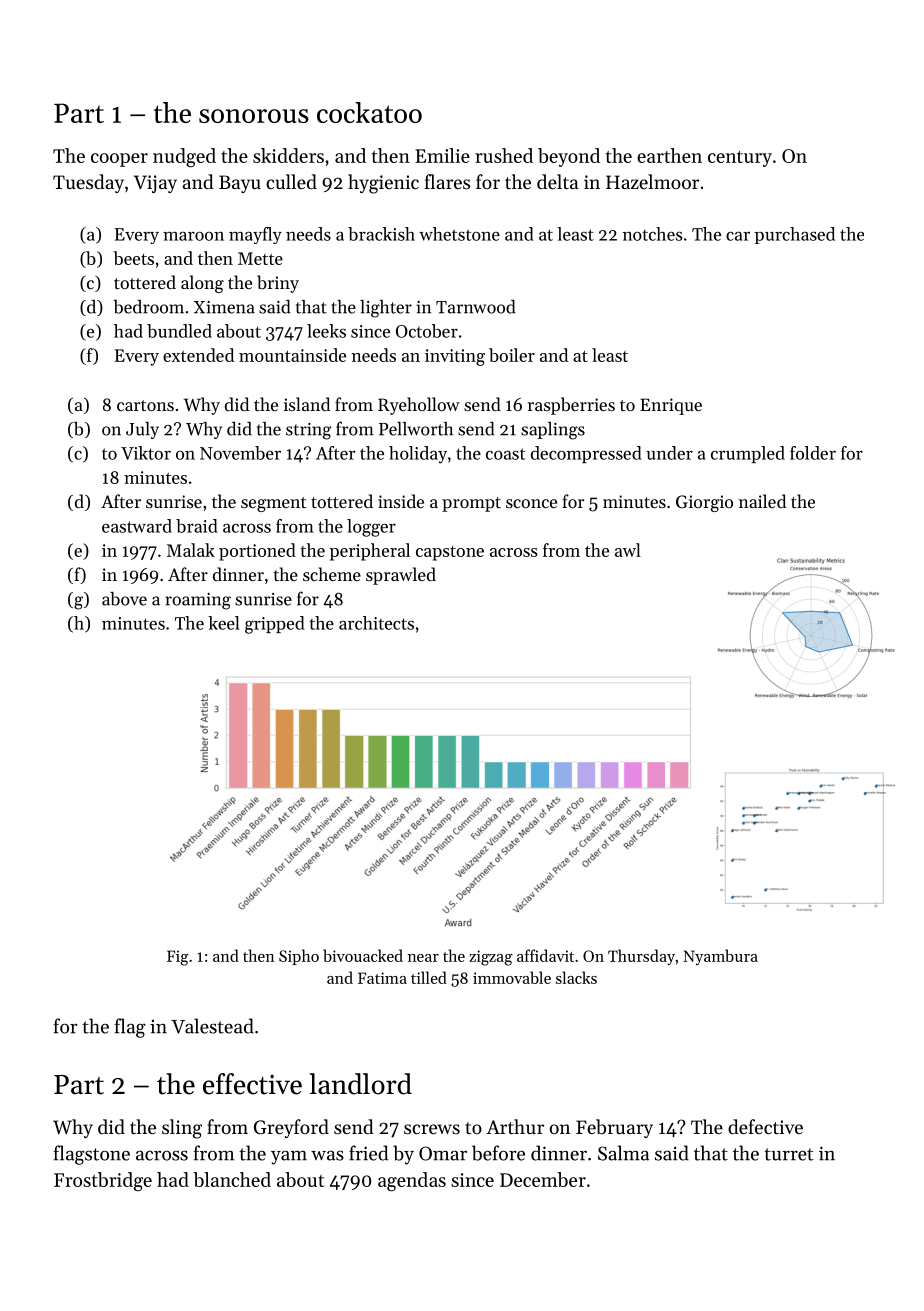  Describe the element at coordinates (762, 501) in the document. I see `nailed` at that location.
